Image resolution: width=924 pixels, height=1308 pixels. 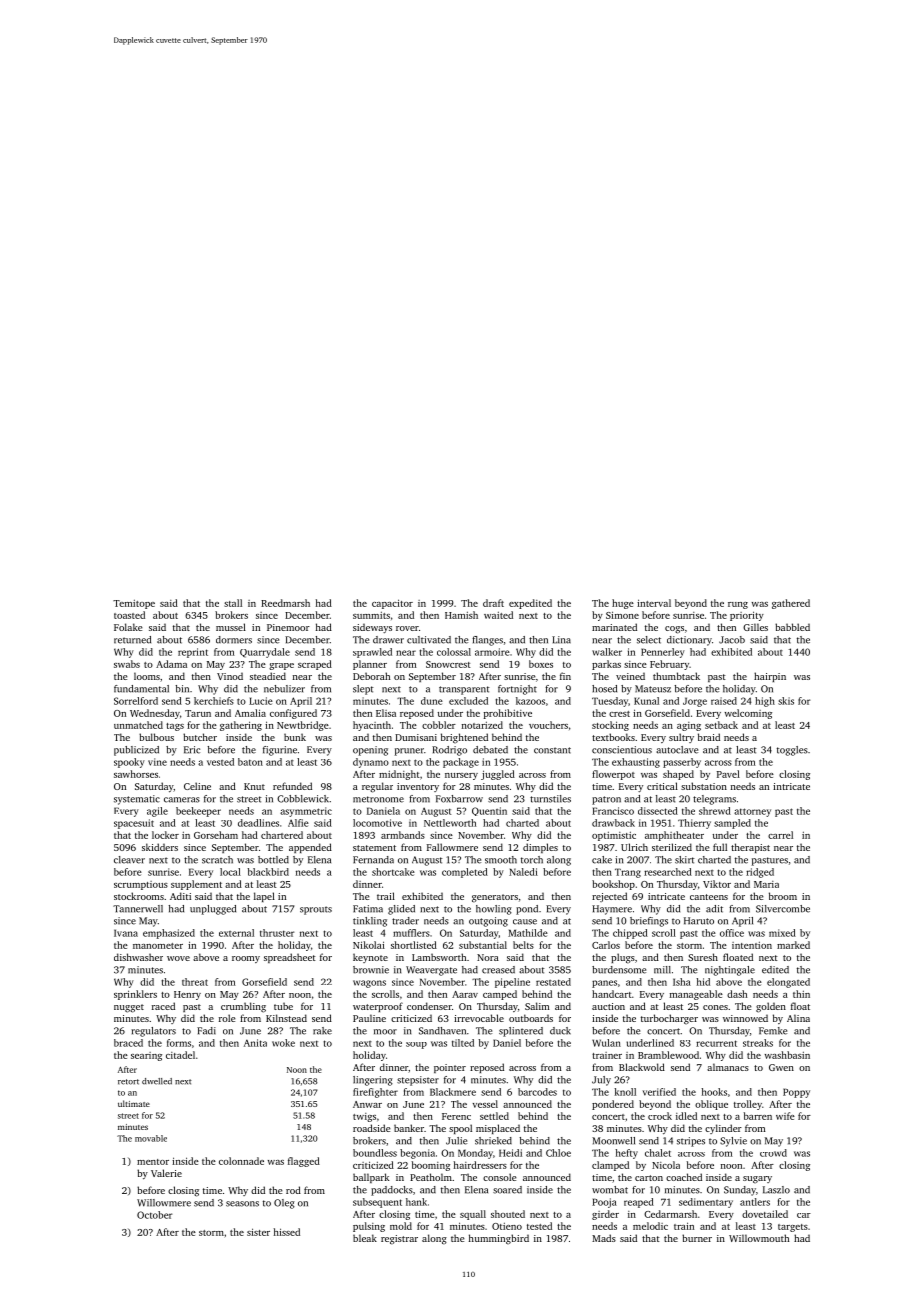 What do you see at coordinates (627, 1154) in the screenshot?
I see `hefty` at bounding box center [627, 1154].
